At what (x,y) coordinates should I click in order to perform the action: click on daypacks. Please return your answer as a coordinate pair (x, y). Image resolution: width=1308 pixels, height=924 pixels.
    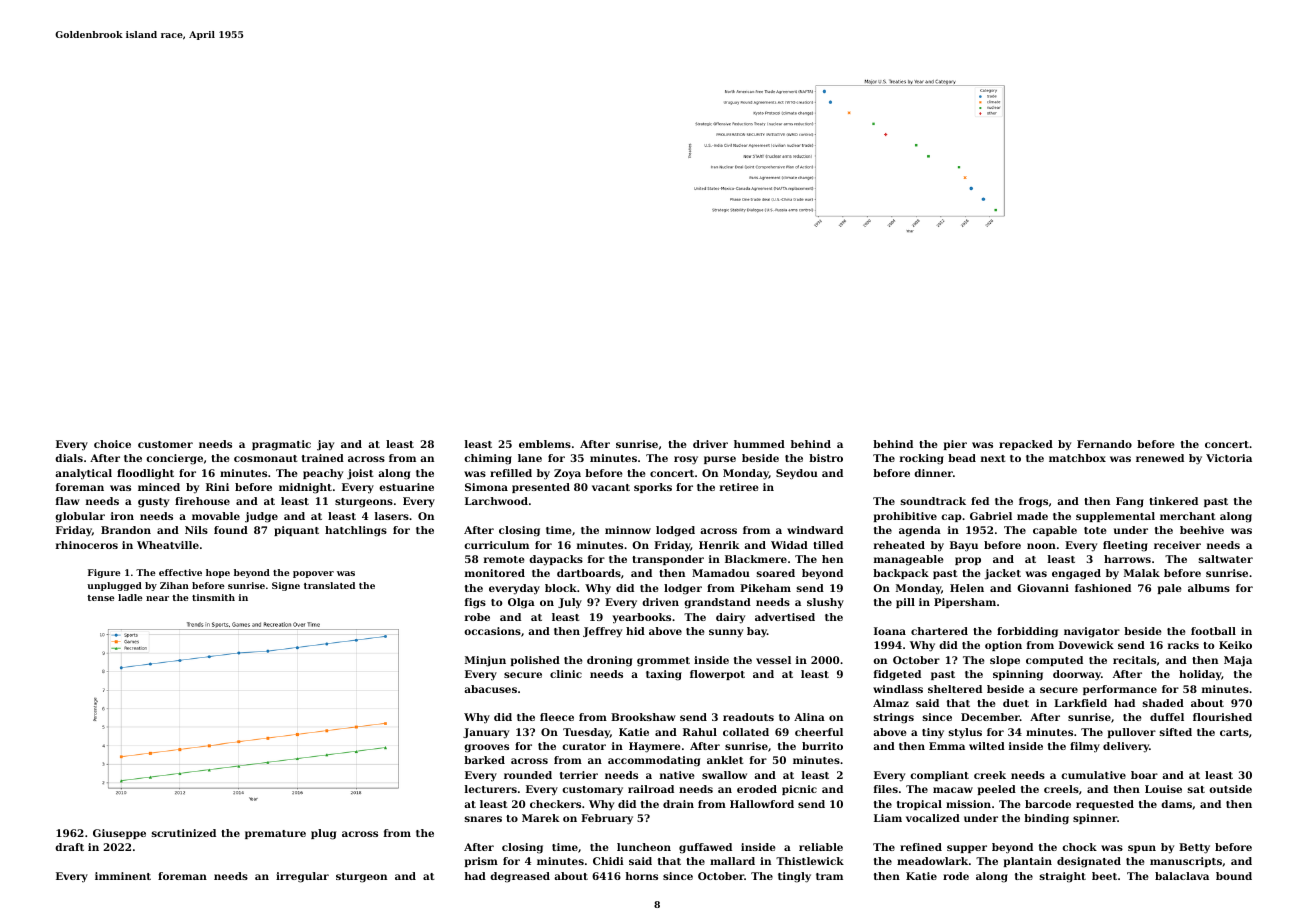
    Looking at the image, I should click on (556, 560).
